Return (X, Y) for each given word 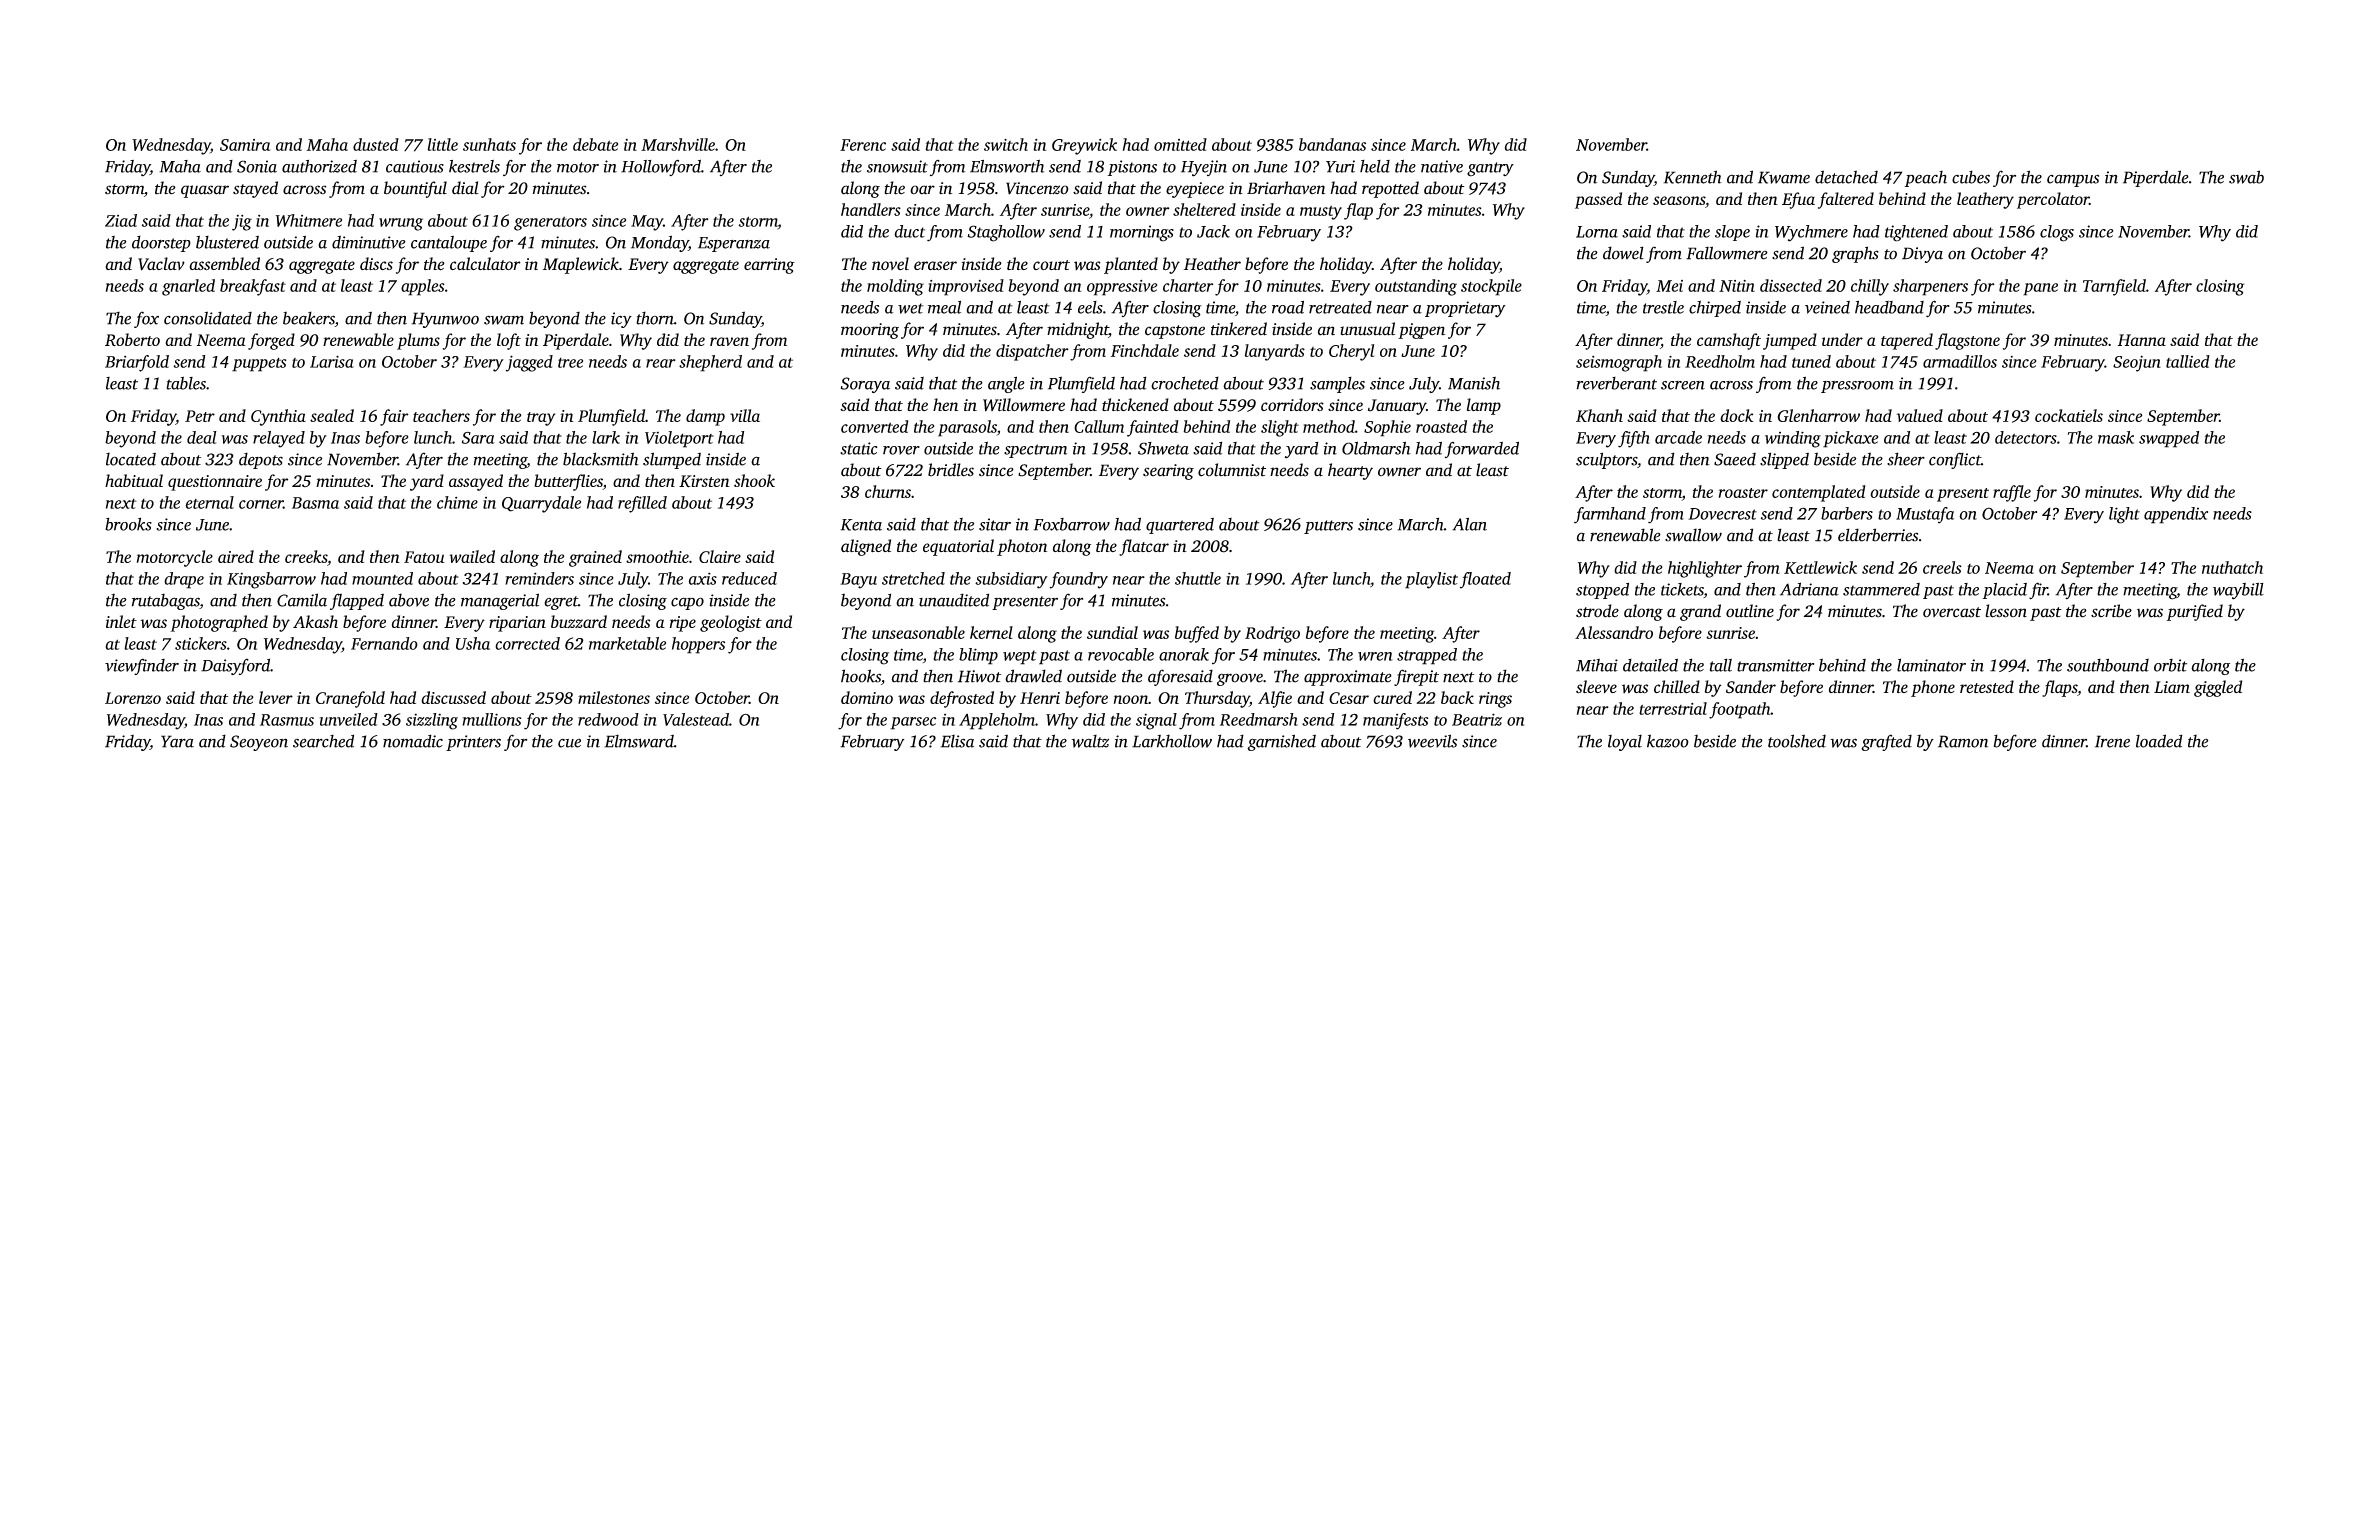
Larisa (332, 361)
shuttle (1198, 578)
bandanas (1332, 144)
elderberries (1878, 535)
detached (1846, 177)
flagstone (1967, 341)
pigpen (1421, 331)
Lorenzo (133, 698)
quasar (205, 191)
